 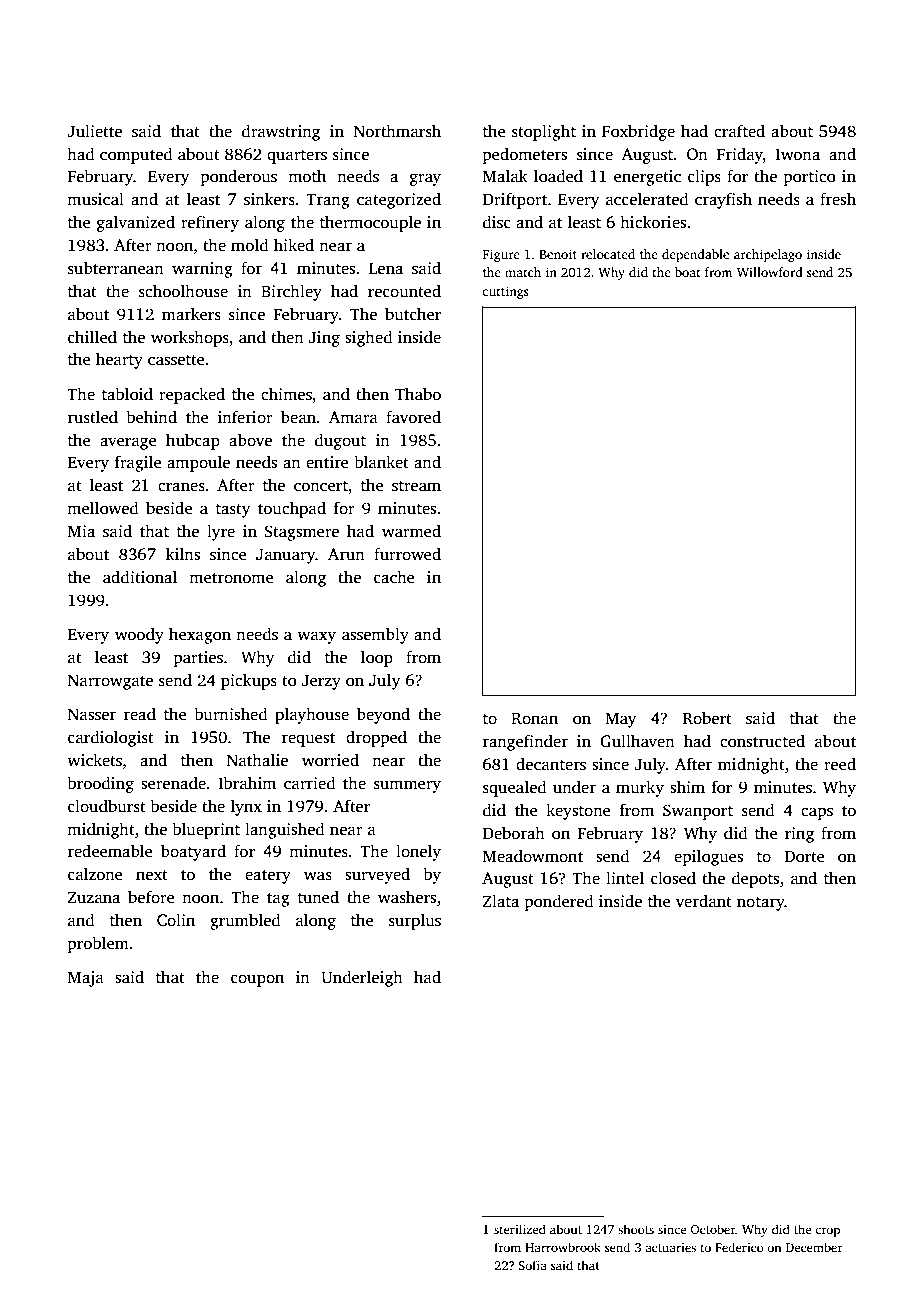 I want to click on lynx, so click(x=246, y=807).
